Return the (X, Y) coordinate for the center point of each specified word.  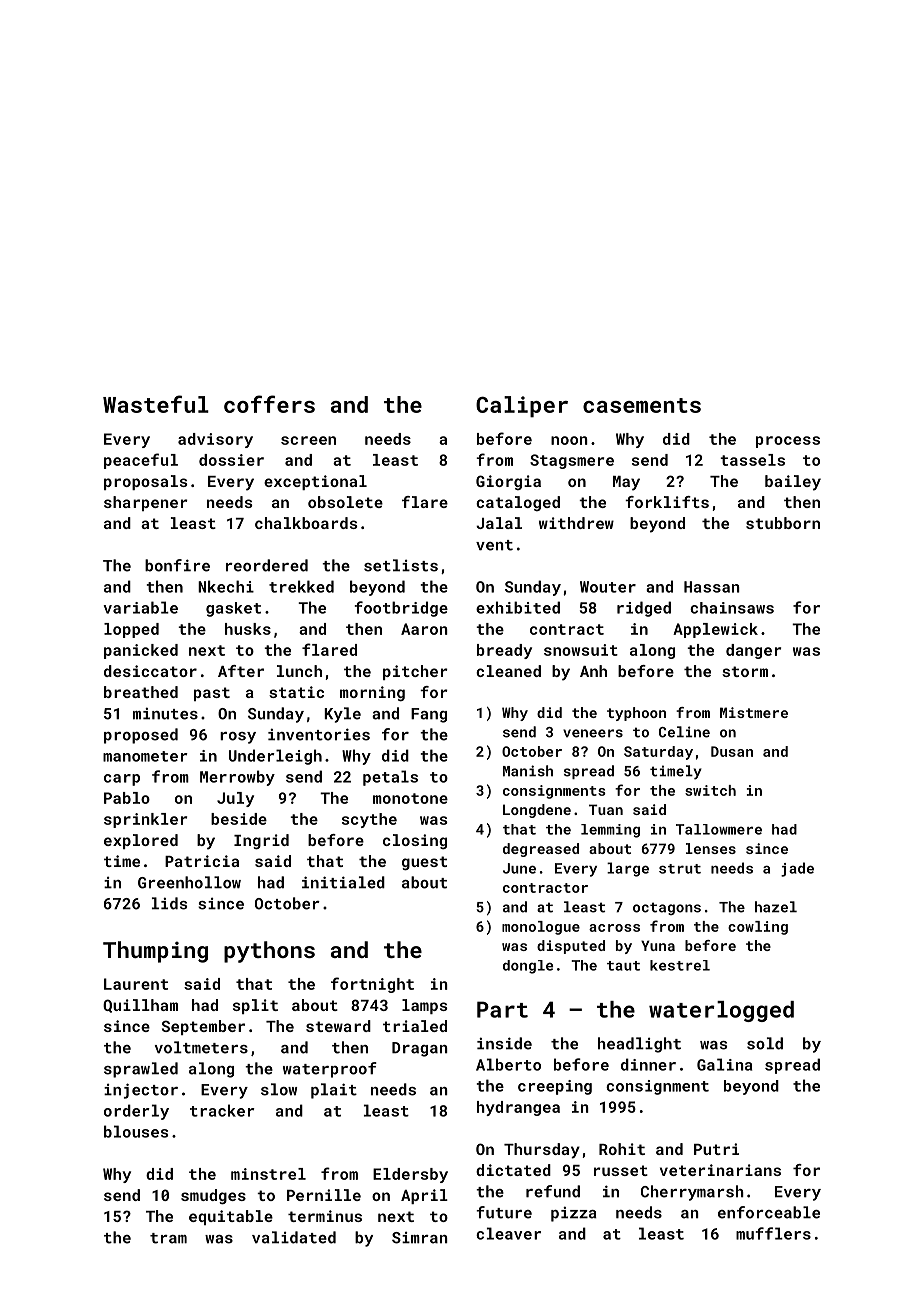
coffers (269, 404)
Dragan (420, 1049)
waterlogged (721, 1011)
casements (642, 405)
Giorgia (508, 482)
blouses (136, 1131)
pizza (574, 1214)
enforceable (769, 1212)
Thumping (155, 952)
